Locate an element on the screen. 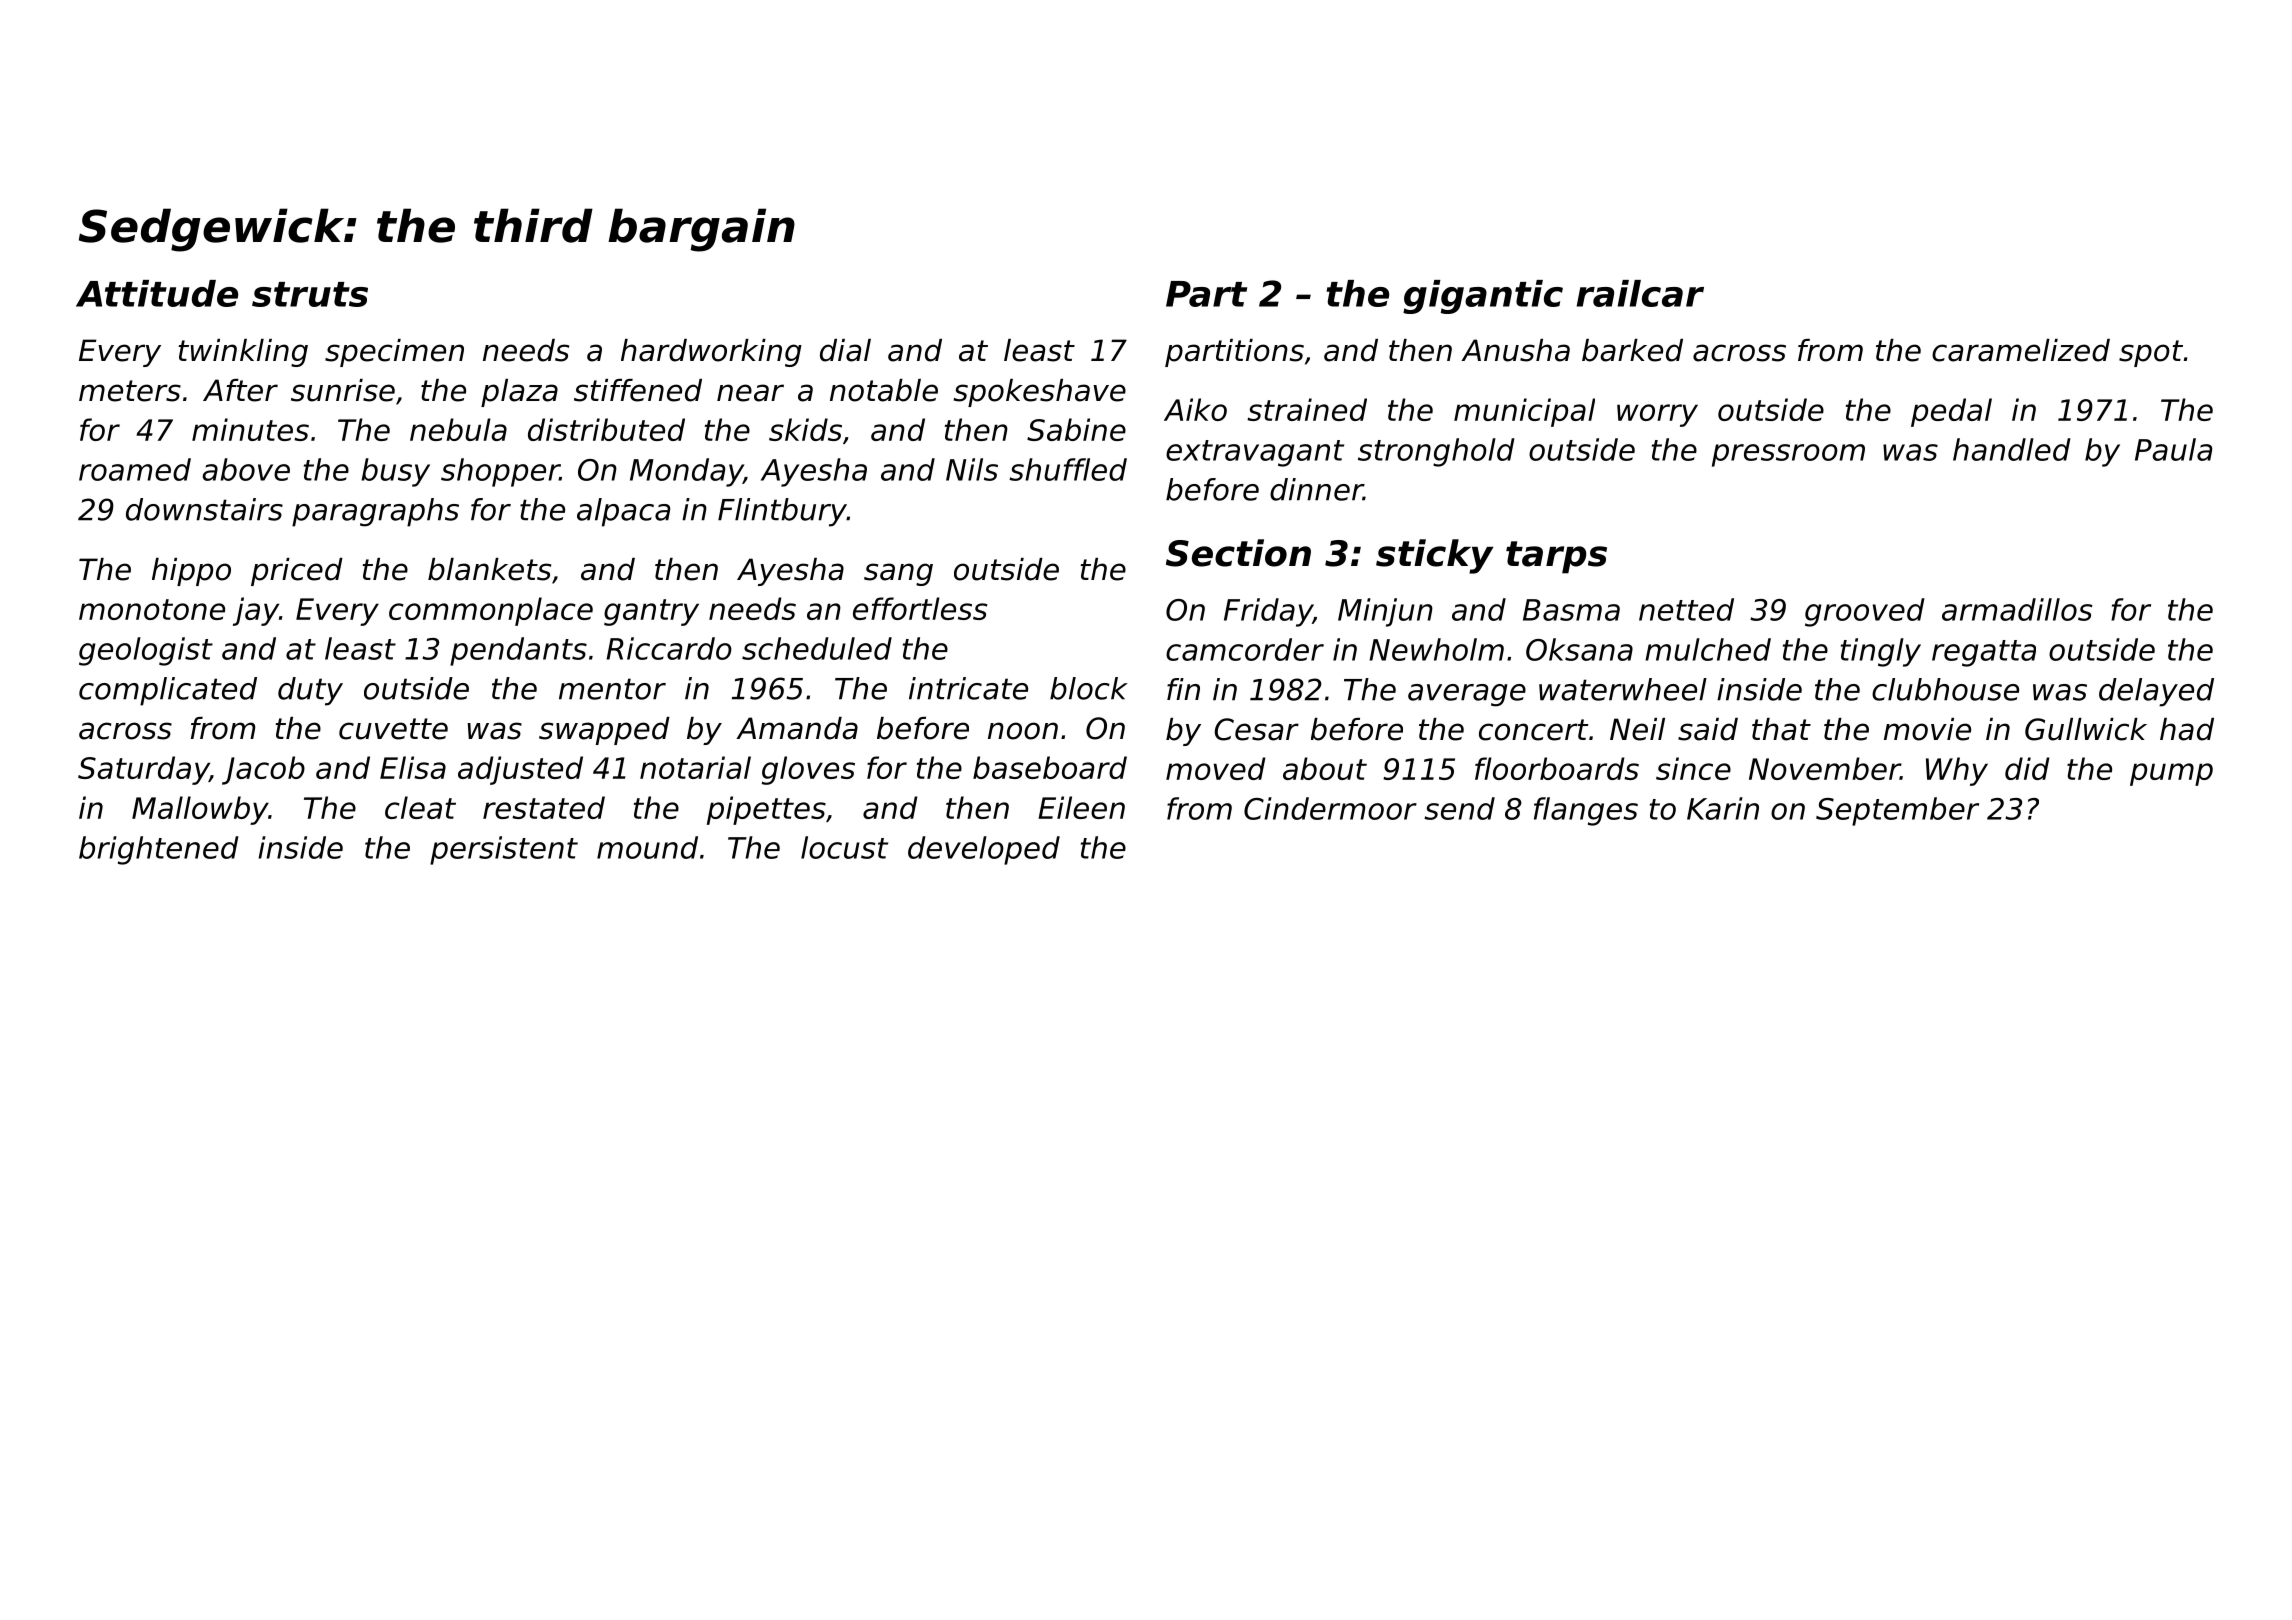 The width and height of the screenshot is (2292, 1620). gigantic is located at coordinates (1483, 297).
